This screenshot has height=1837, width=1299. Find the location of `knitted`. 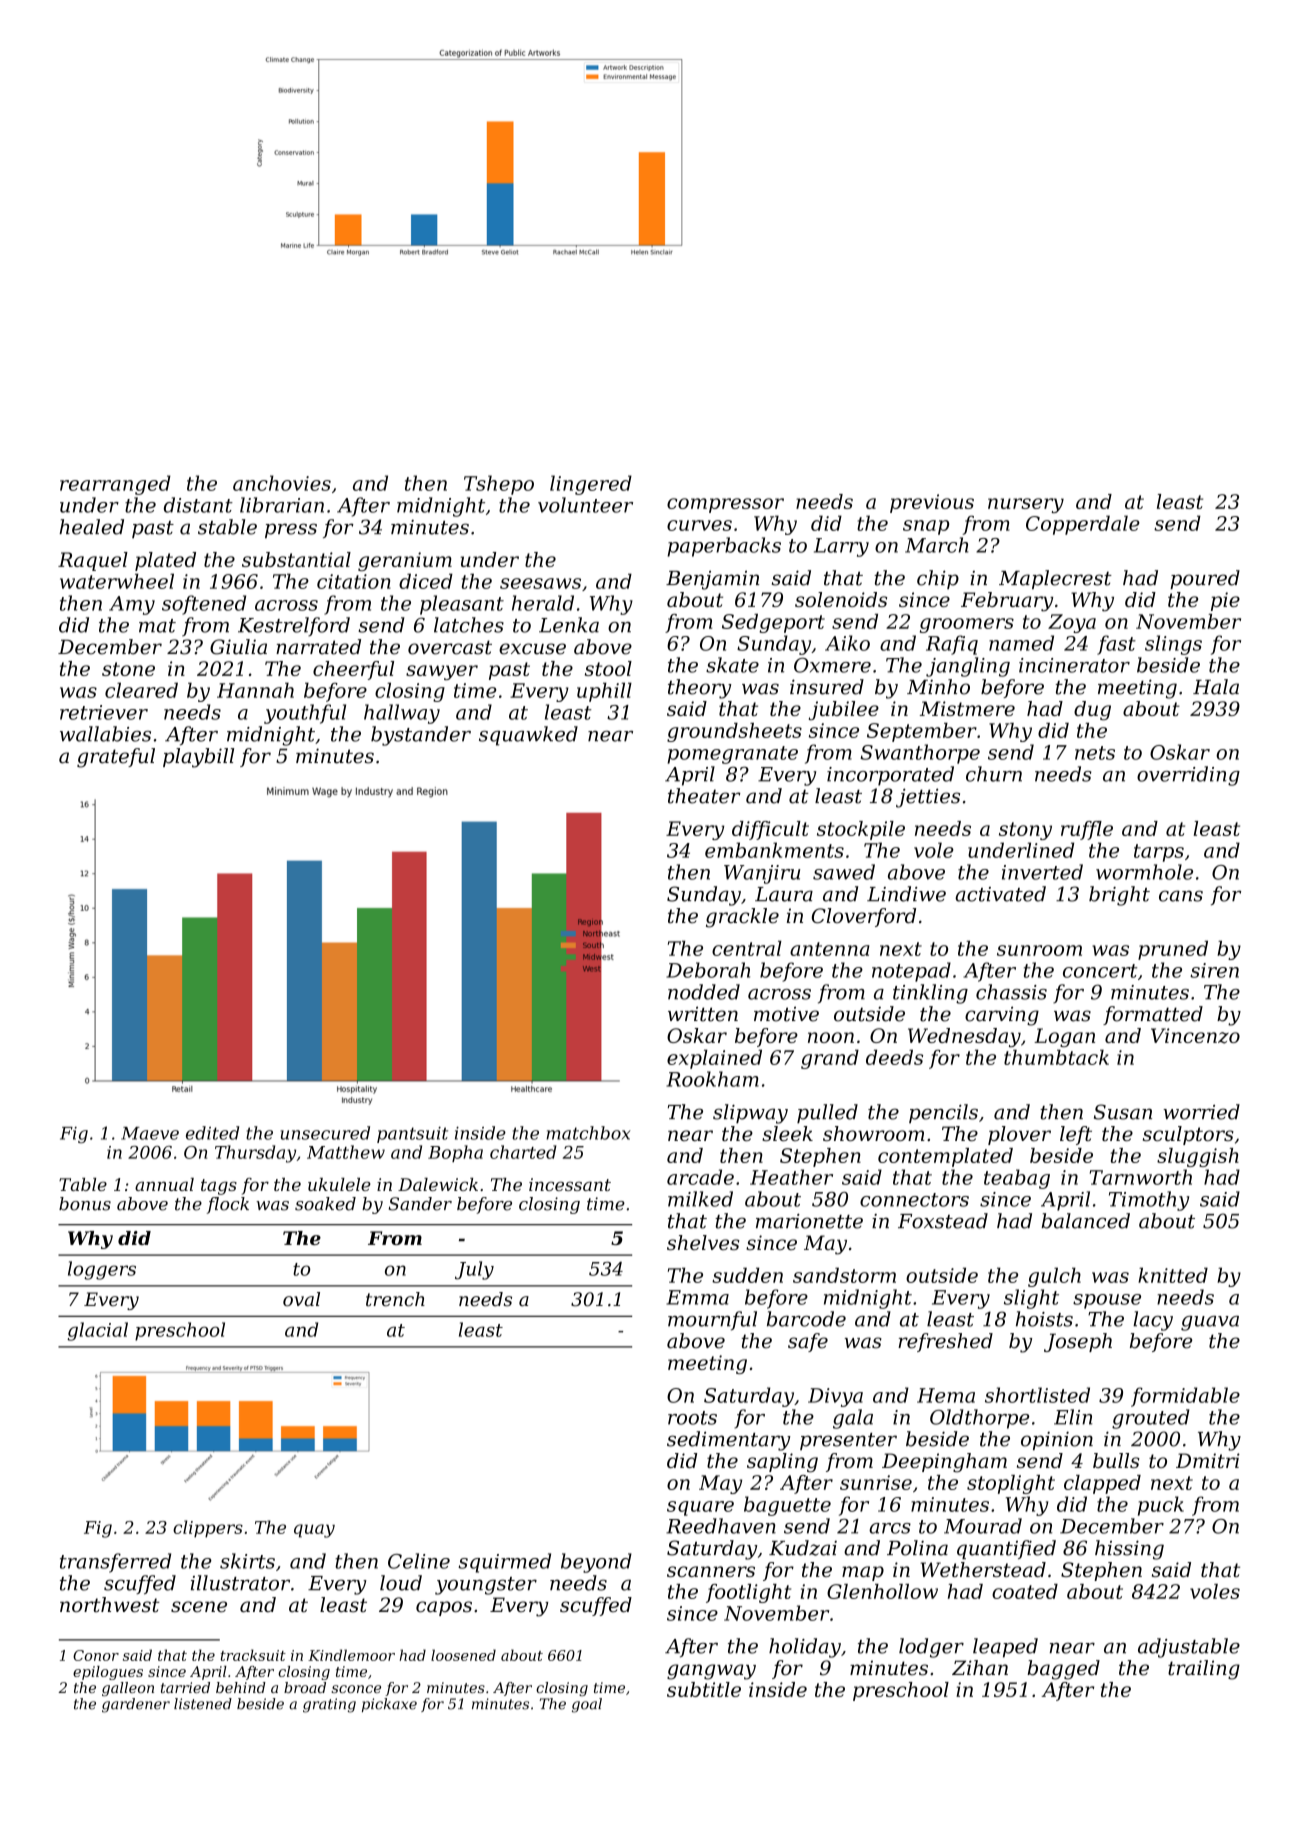

knitted is located at coordinates (1173, 1275).
